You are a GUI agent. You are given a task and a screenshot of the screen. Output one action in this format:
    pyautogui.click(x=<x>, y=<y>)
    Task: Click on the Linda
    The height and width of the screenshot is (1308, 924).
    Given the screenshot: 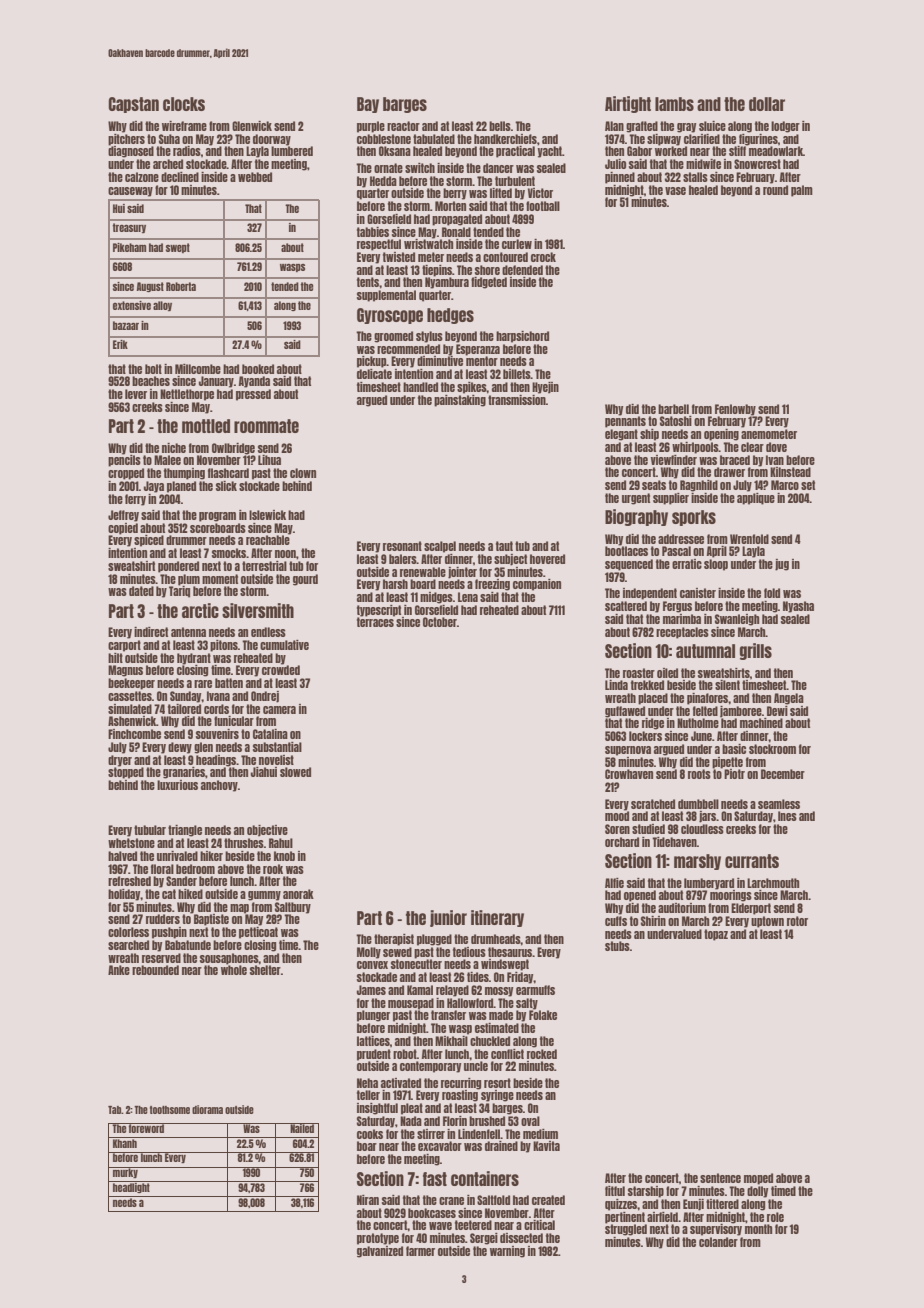 What is the action you would take?
    pyautogui.click(x=616, y=685)
